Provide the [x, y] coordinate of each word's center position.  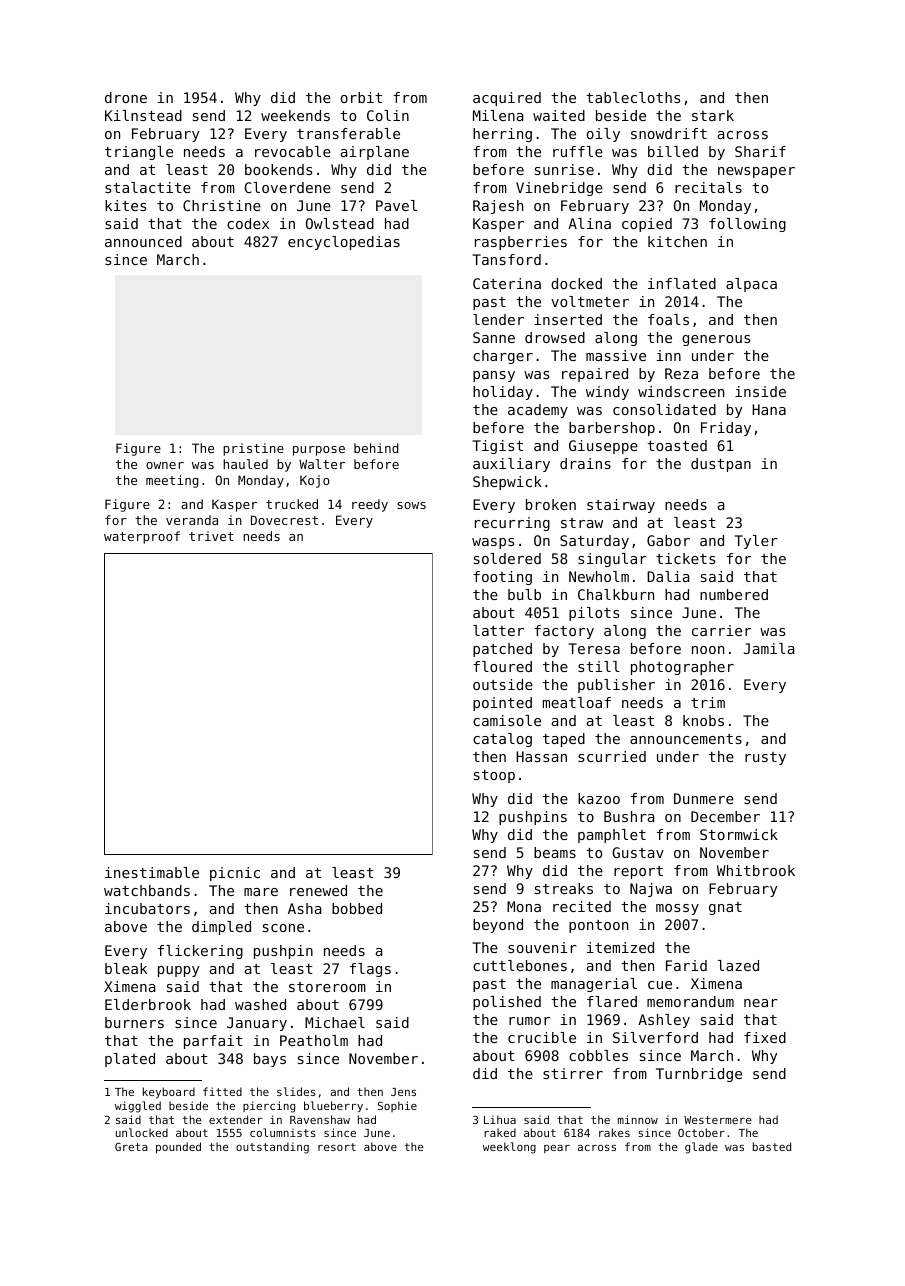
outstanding [272, 1148]
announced [143, 241]
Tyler [756, 542]
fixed [765, 1037]
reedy [370, 505]
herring [502, 135]
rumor [529, 1021]
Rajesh [498, 207]
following [747, 225]
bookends [278, 169]
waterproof [142, 537]
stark [713, 115]
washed [260, 1004]
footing [502, 578]
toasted [677, 445]
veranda [192, 520]
